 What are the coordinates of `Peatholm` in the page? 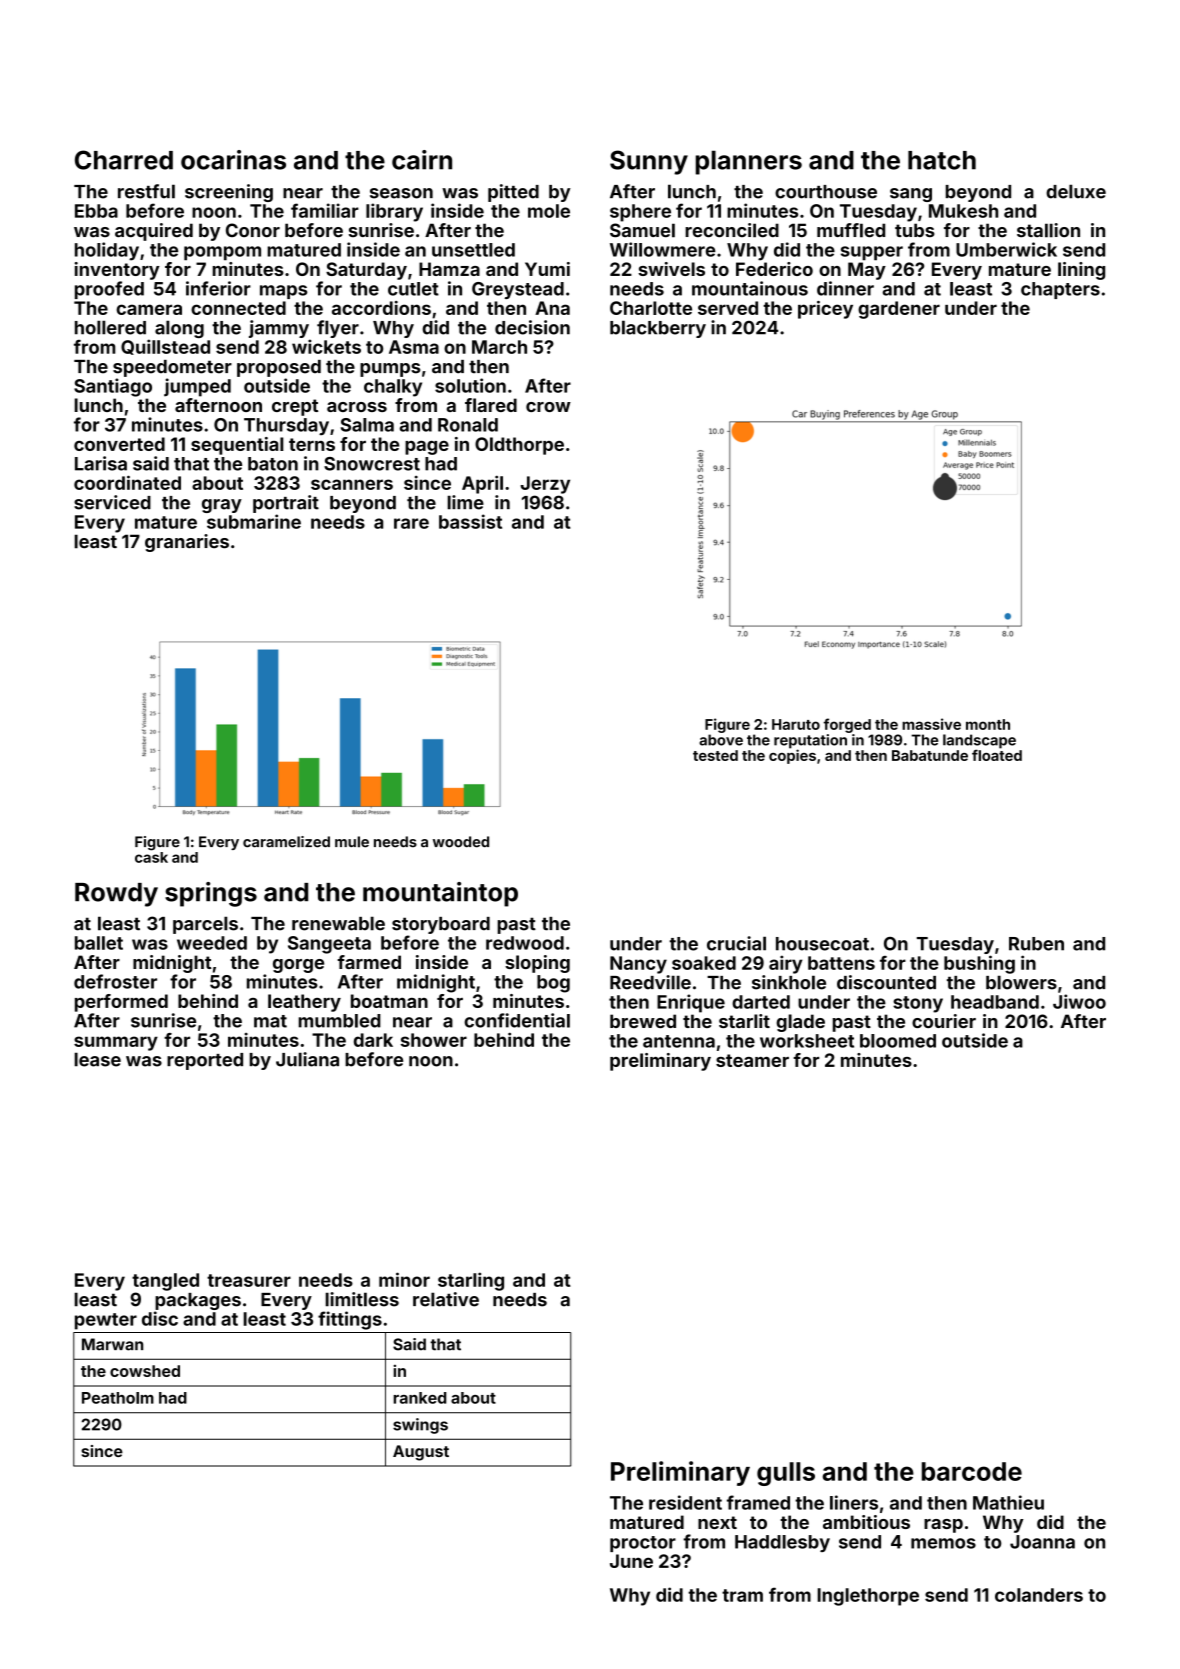 It's located at (118, 1398).
